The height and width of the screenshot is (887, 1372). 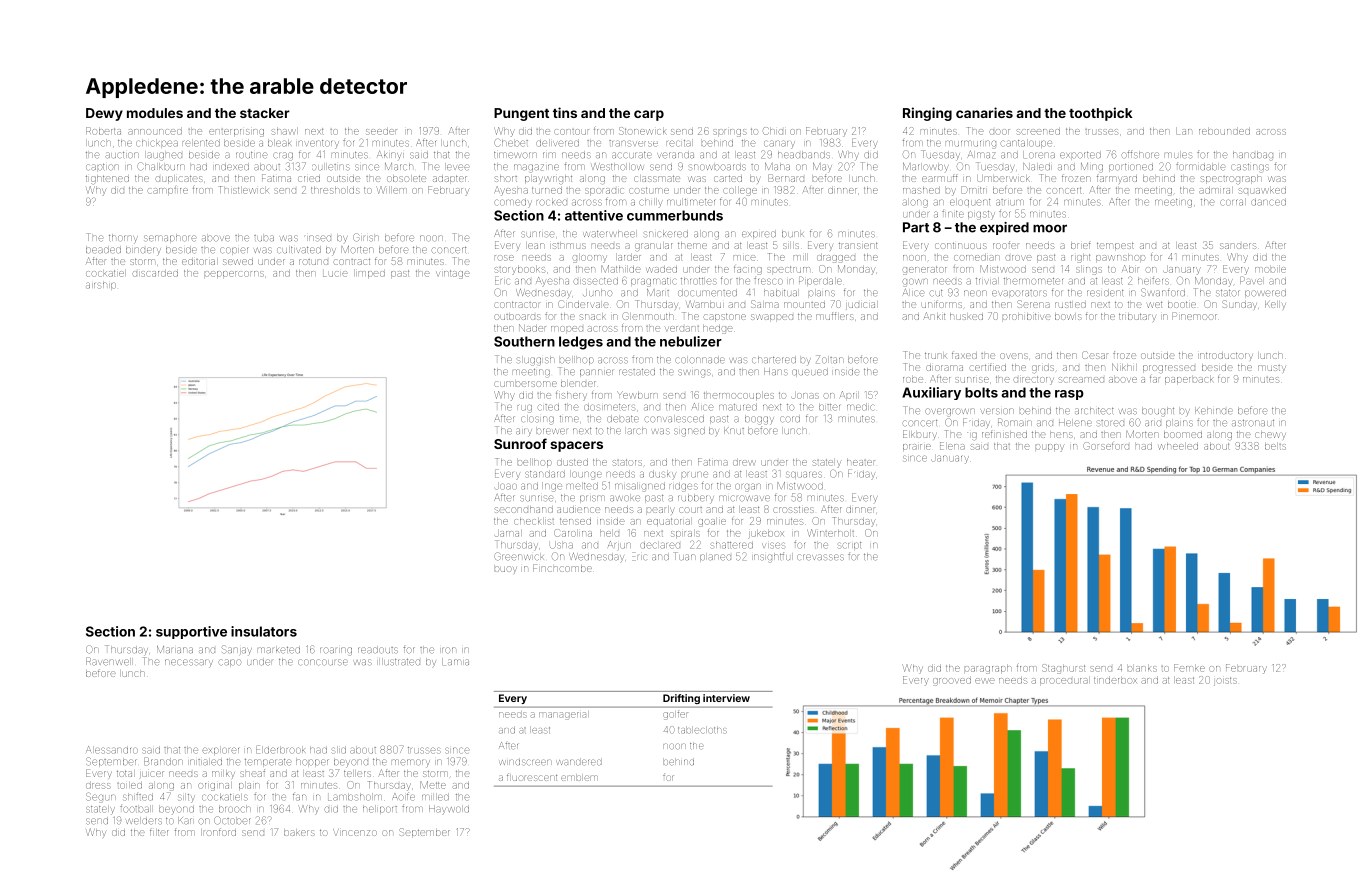 I want to click on carp, so click(x=649, y=115).
